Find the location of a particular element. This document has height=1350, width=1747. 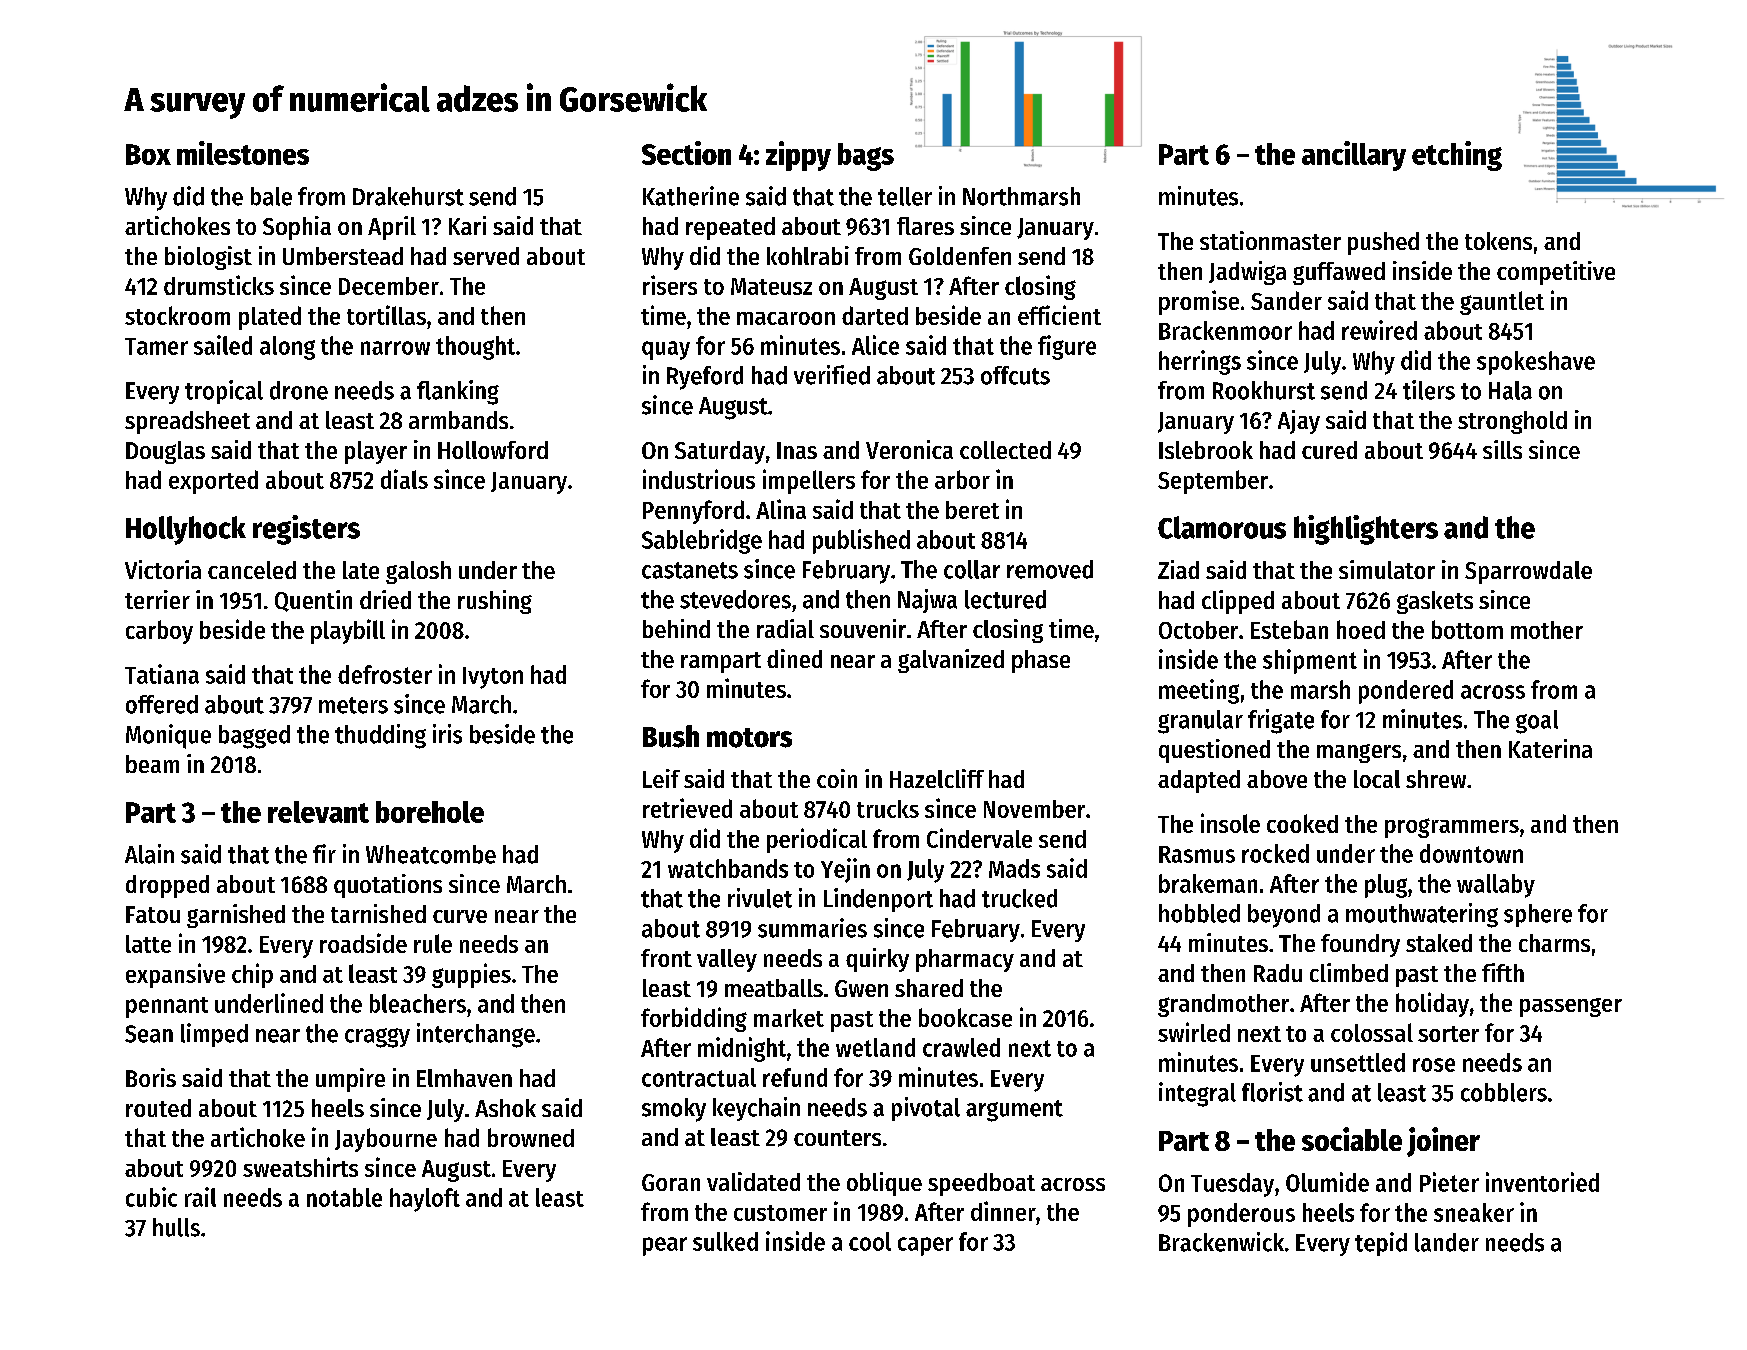

milestones is located at coordinates (243, 153).
